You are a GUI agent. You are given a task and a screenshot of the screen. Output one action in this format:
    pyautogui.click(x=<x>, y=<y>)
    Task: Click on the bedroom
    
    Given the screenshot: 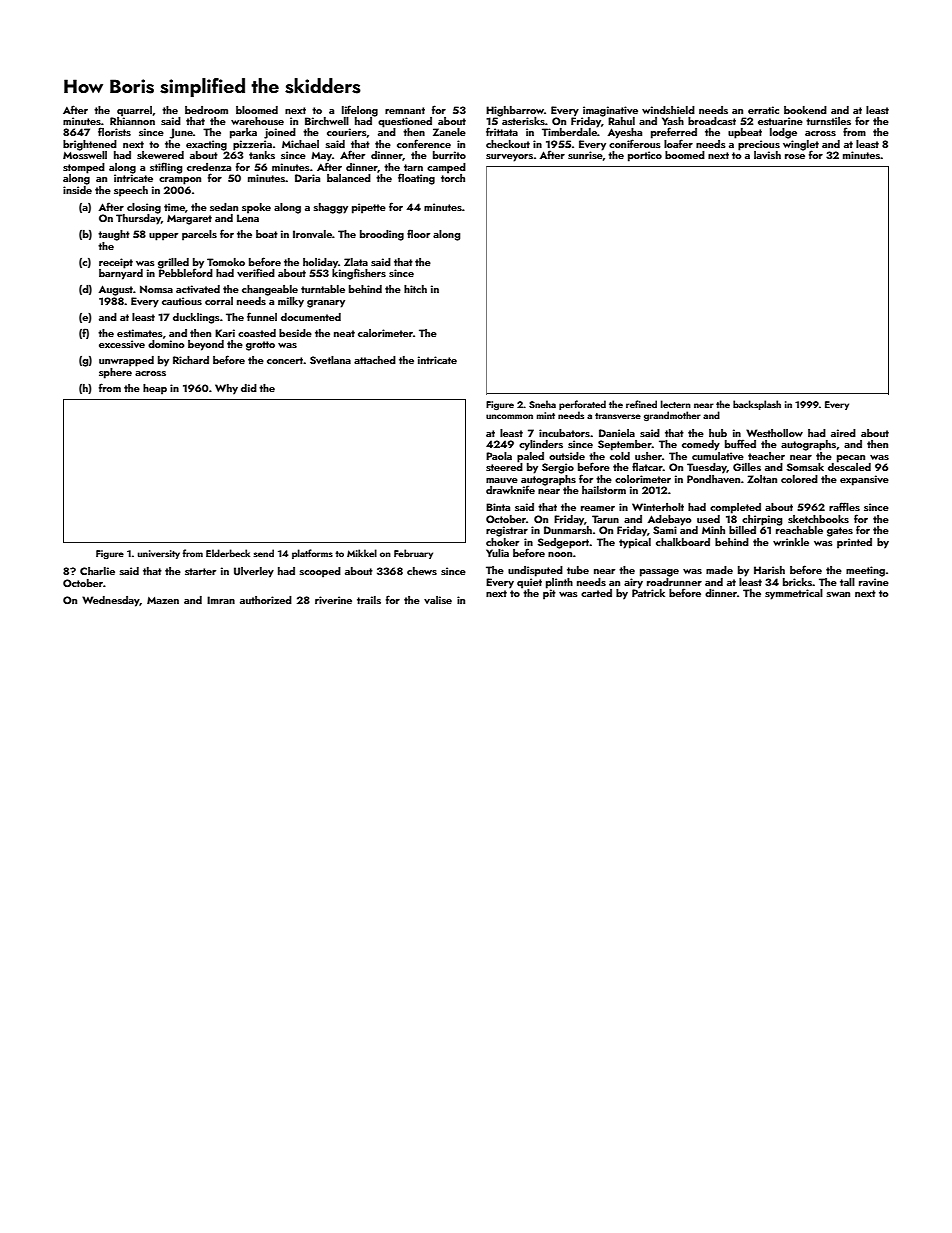 What is the action you would take?
    pyautogui.click(x=206, y=110)
